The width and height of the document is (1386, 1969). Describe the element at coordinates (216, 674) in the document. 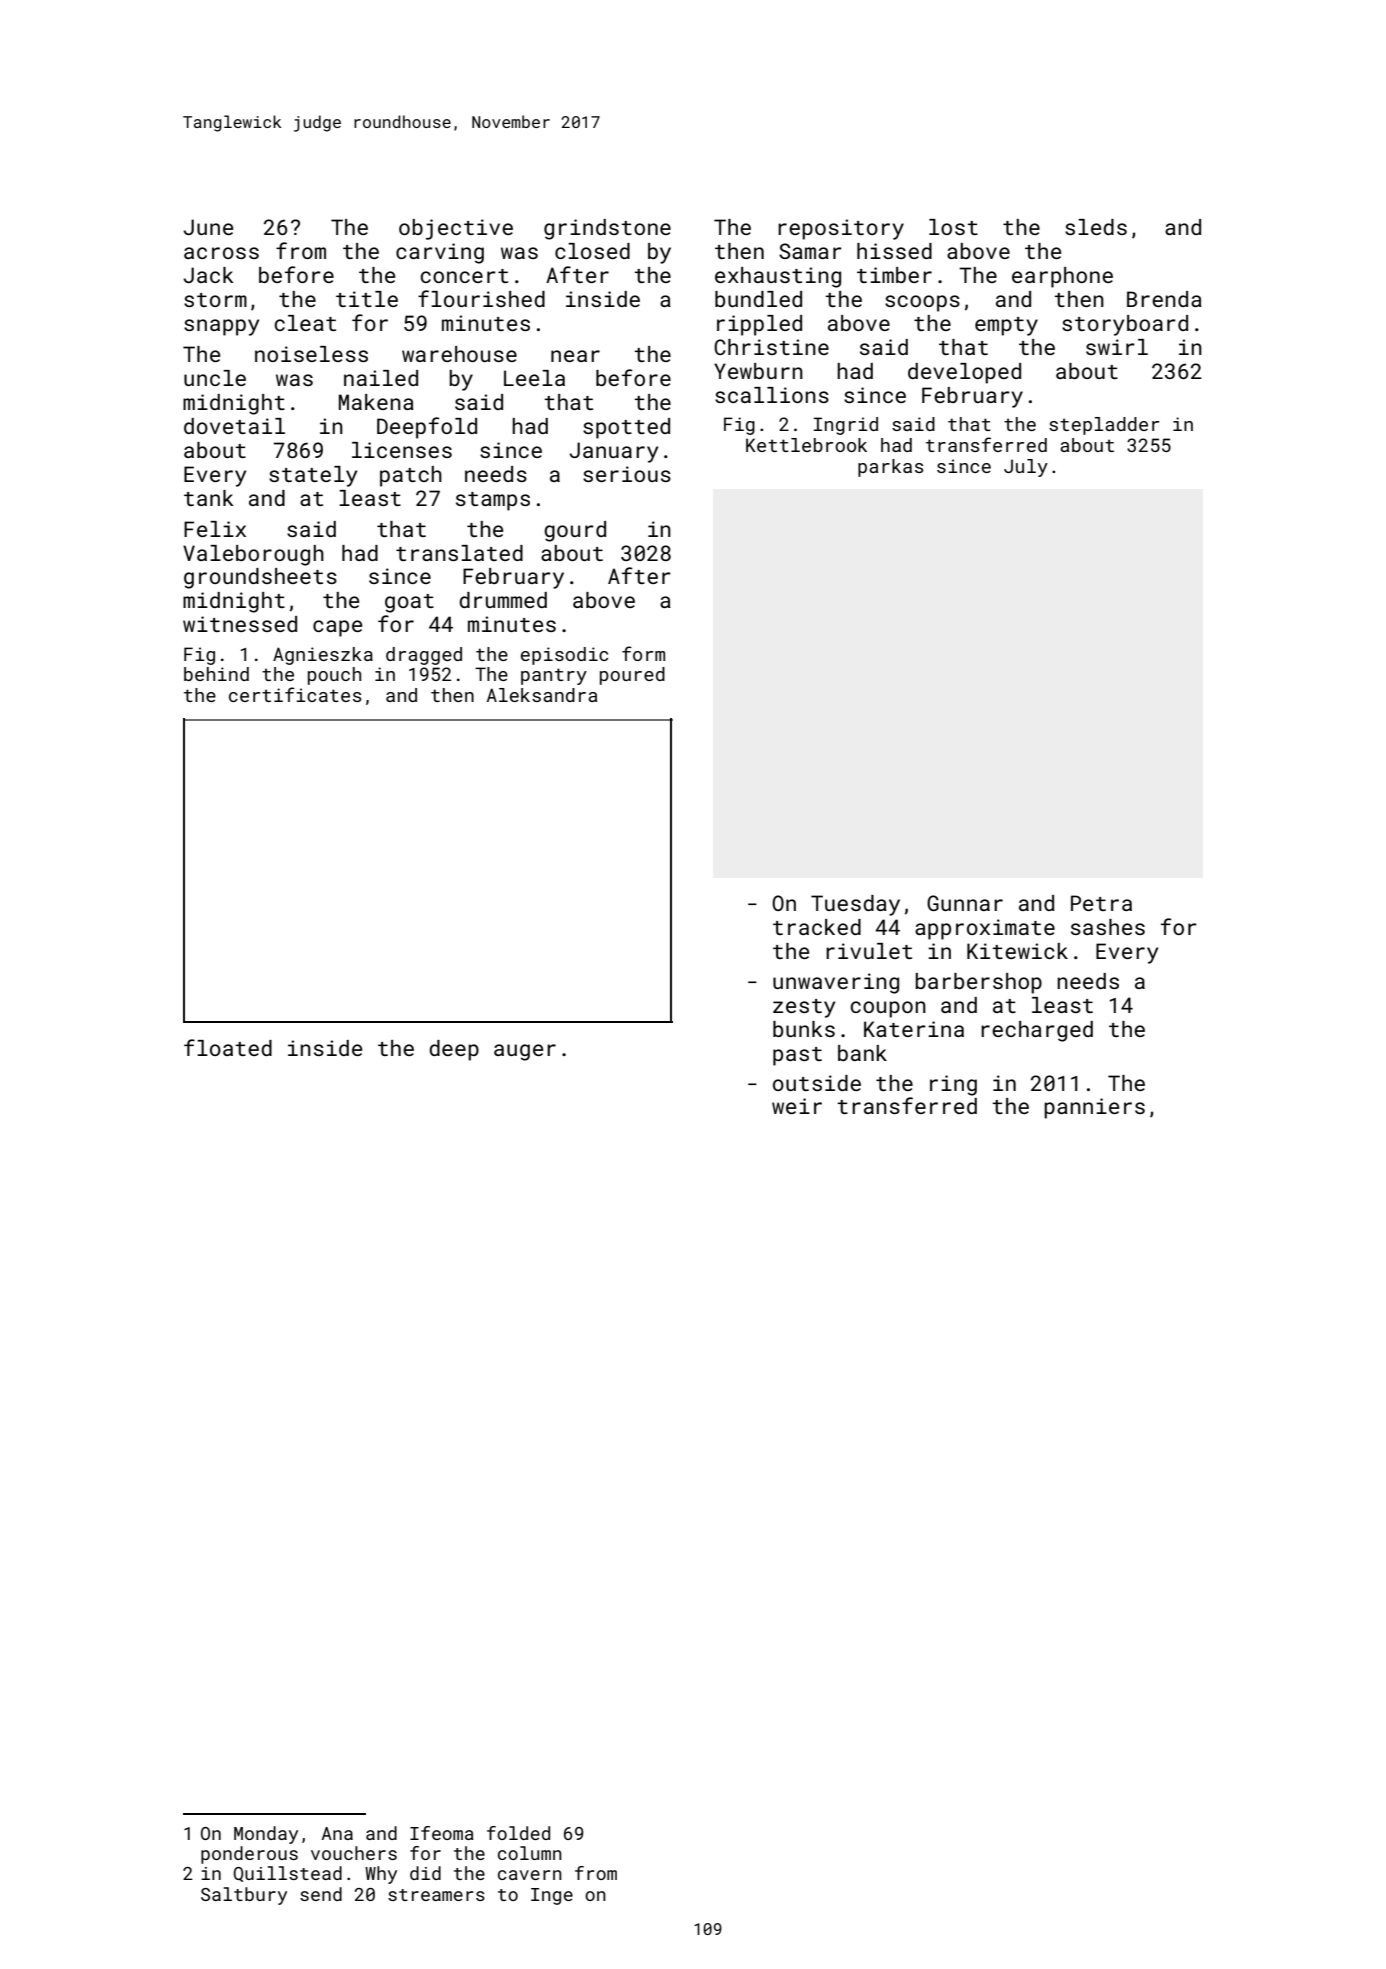

I see `behind` at that location.
